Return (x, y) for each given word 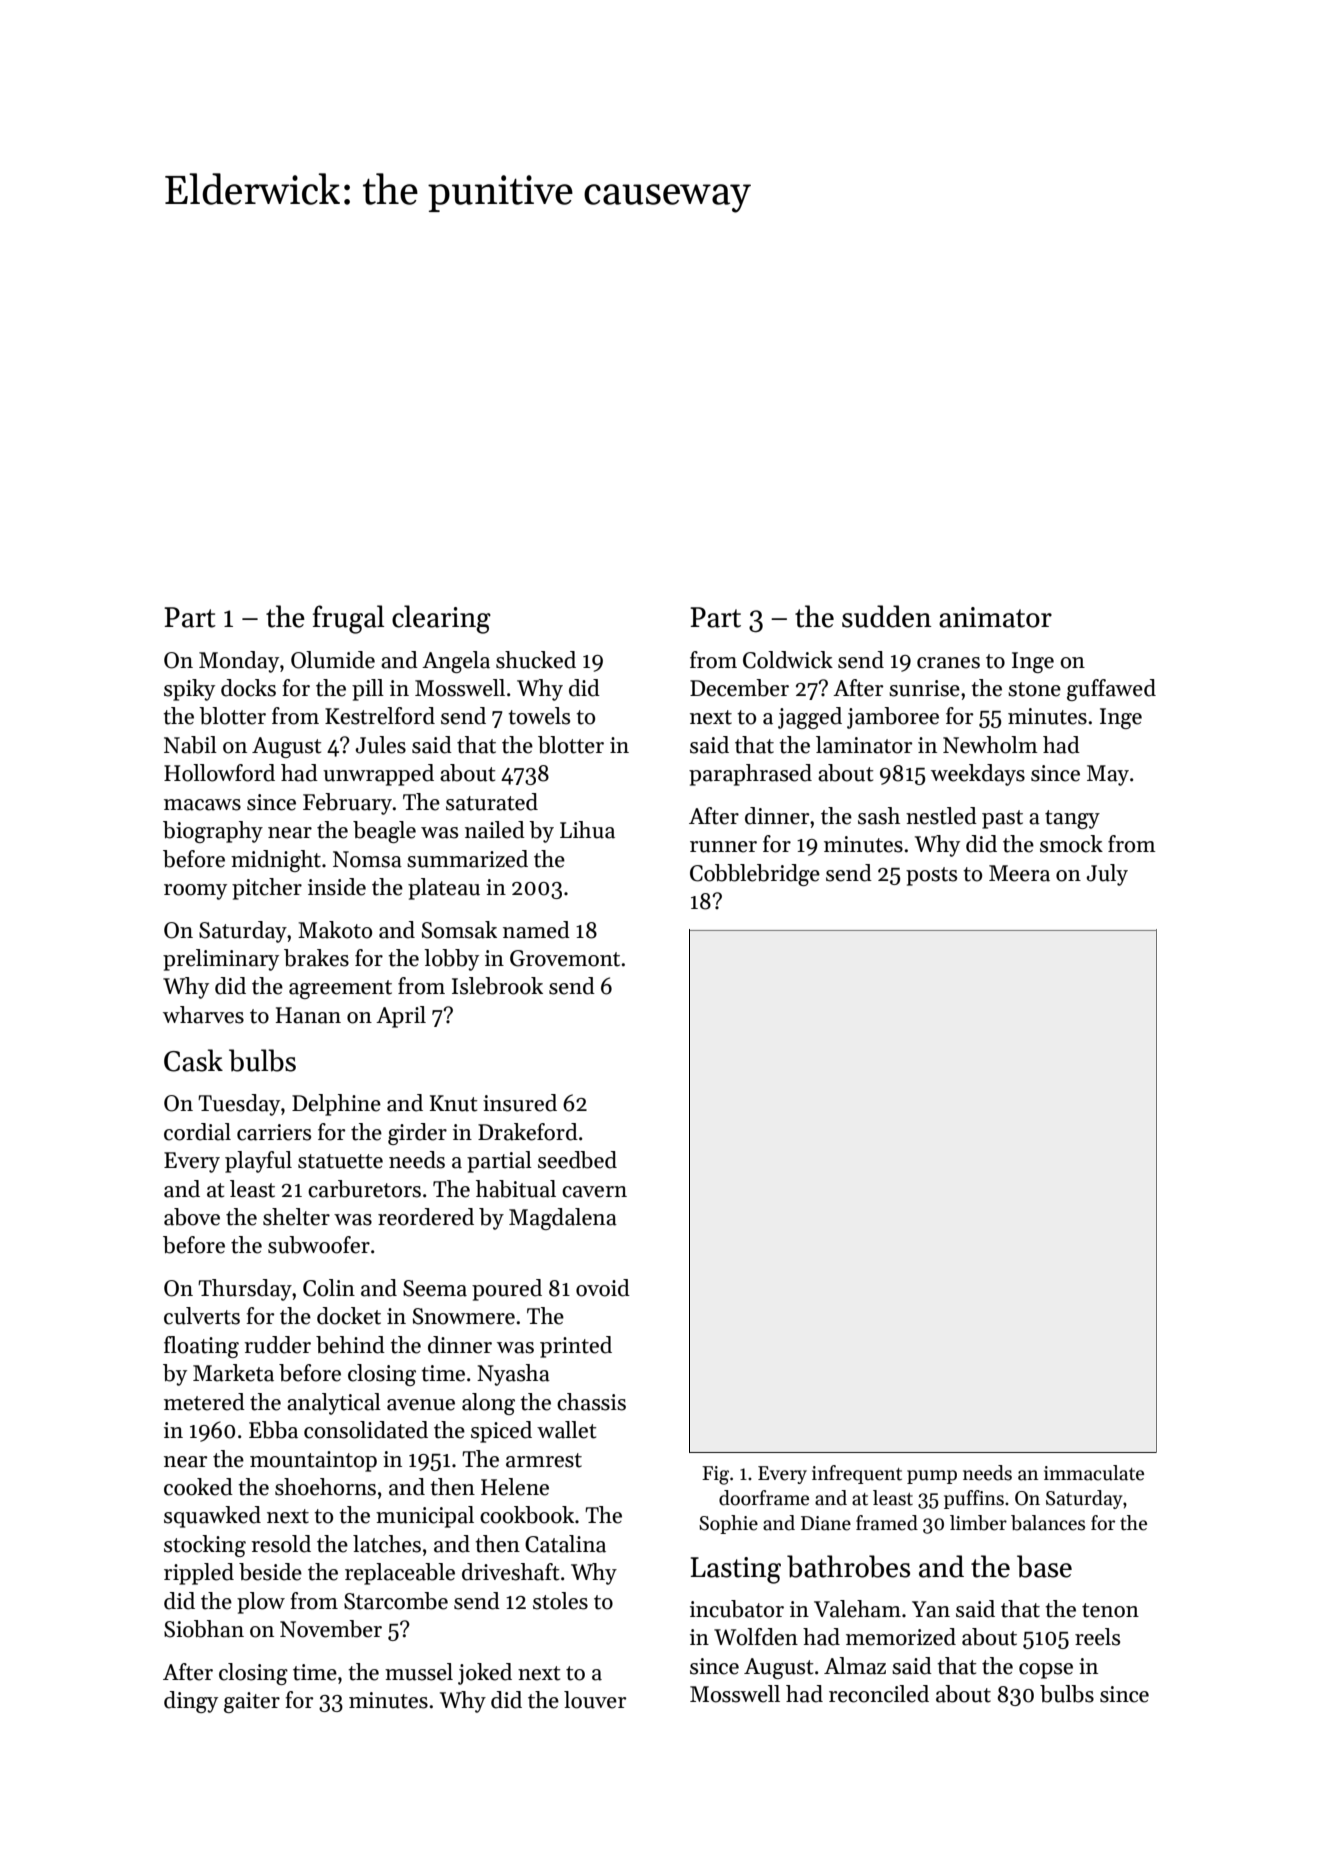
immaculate (1094, 1473)
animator (995, 617)
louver (595, 1700)
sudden (887, 616)
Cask (193, 1060)
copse (1046, 1671)
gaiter (252, 1702)
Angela (456, 662)
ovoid (603, 1288)
